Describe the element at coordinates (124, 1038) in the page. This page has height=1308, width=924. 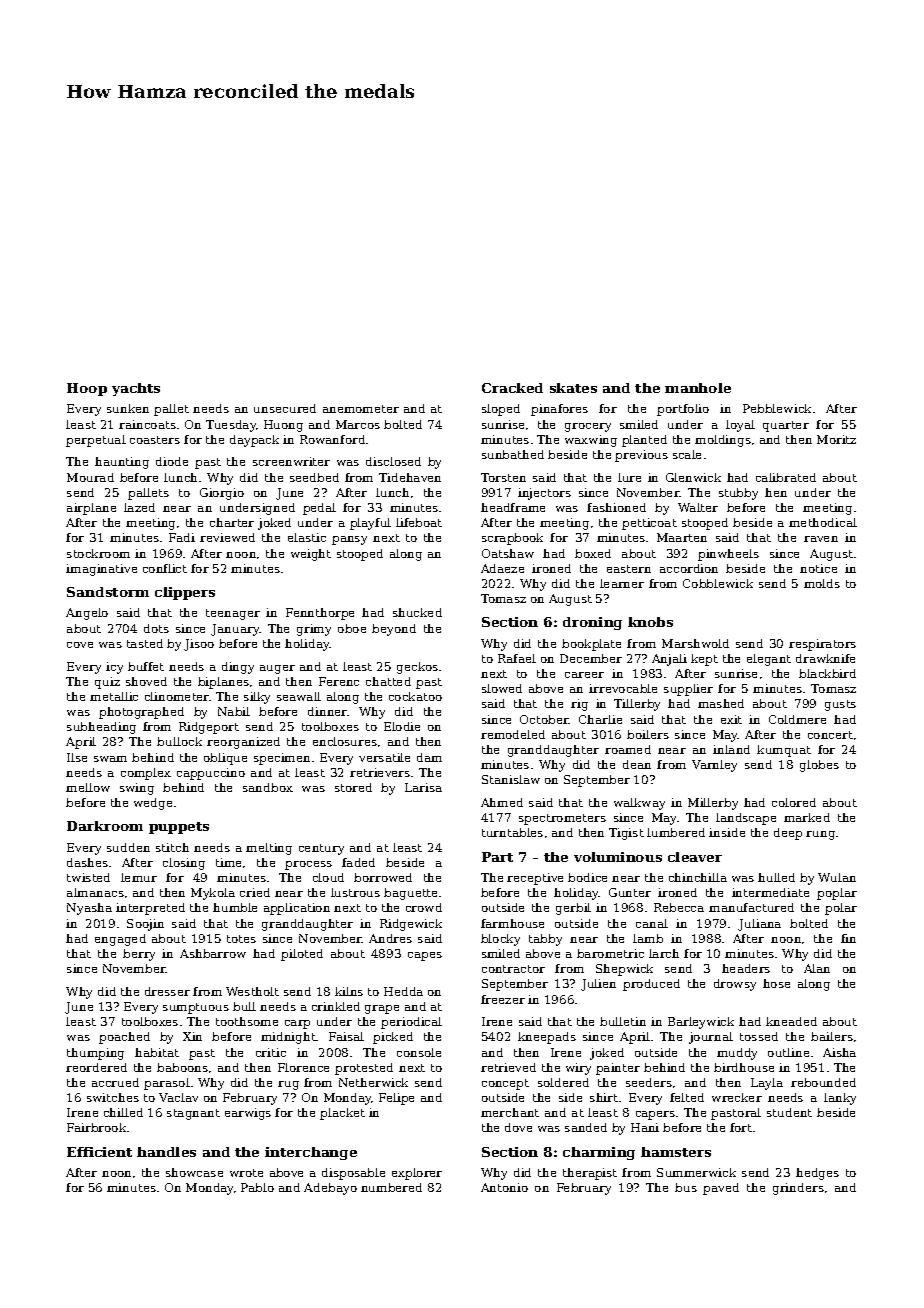
I see `poached` at that location.
